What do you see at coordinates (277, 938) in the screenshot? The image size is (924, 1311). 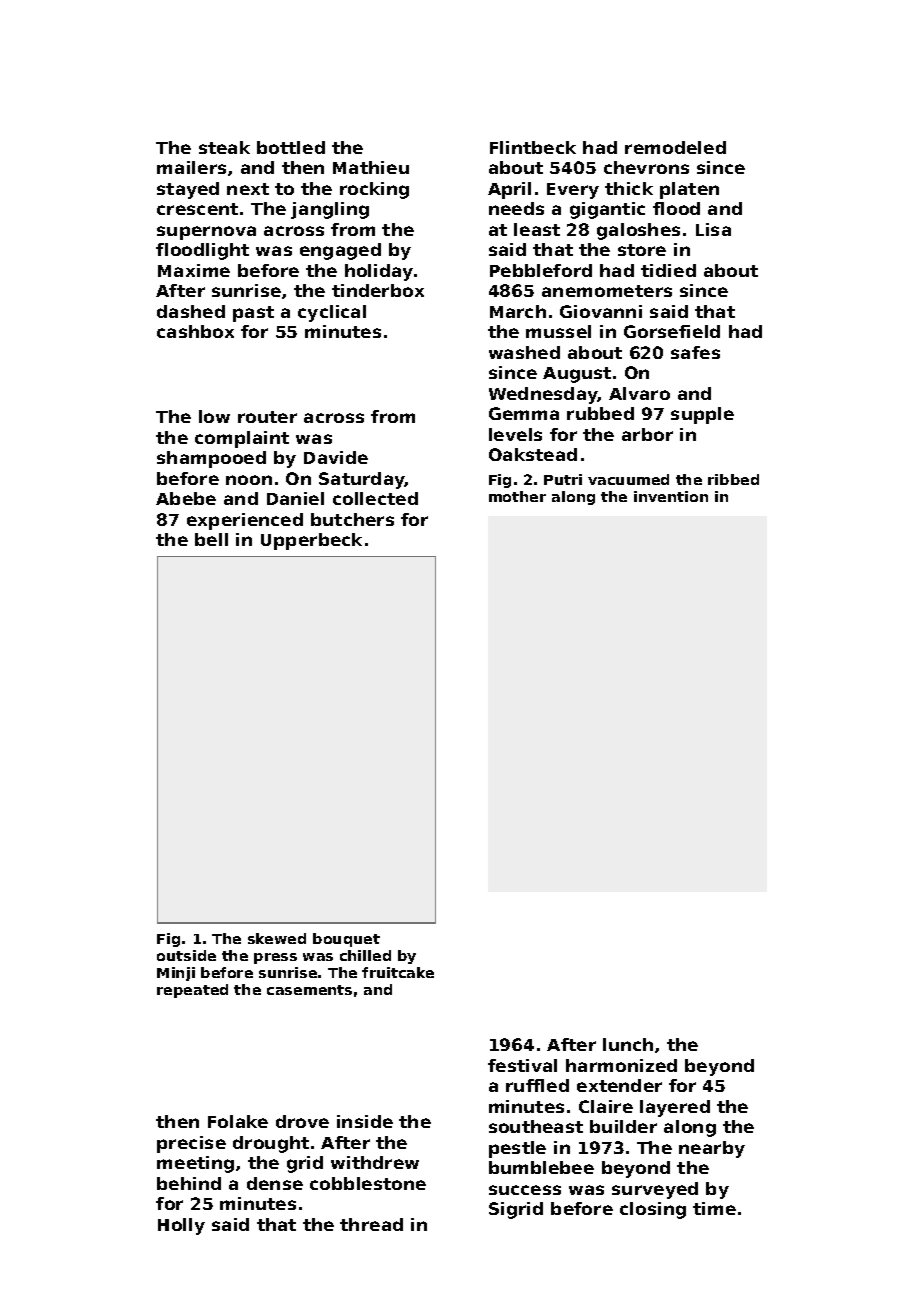 I see `skewed` at bounding box center [277, 938].
